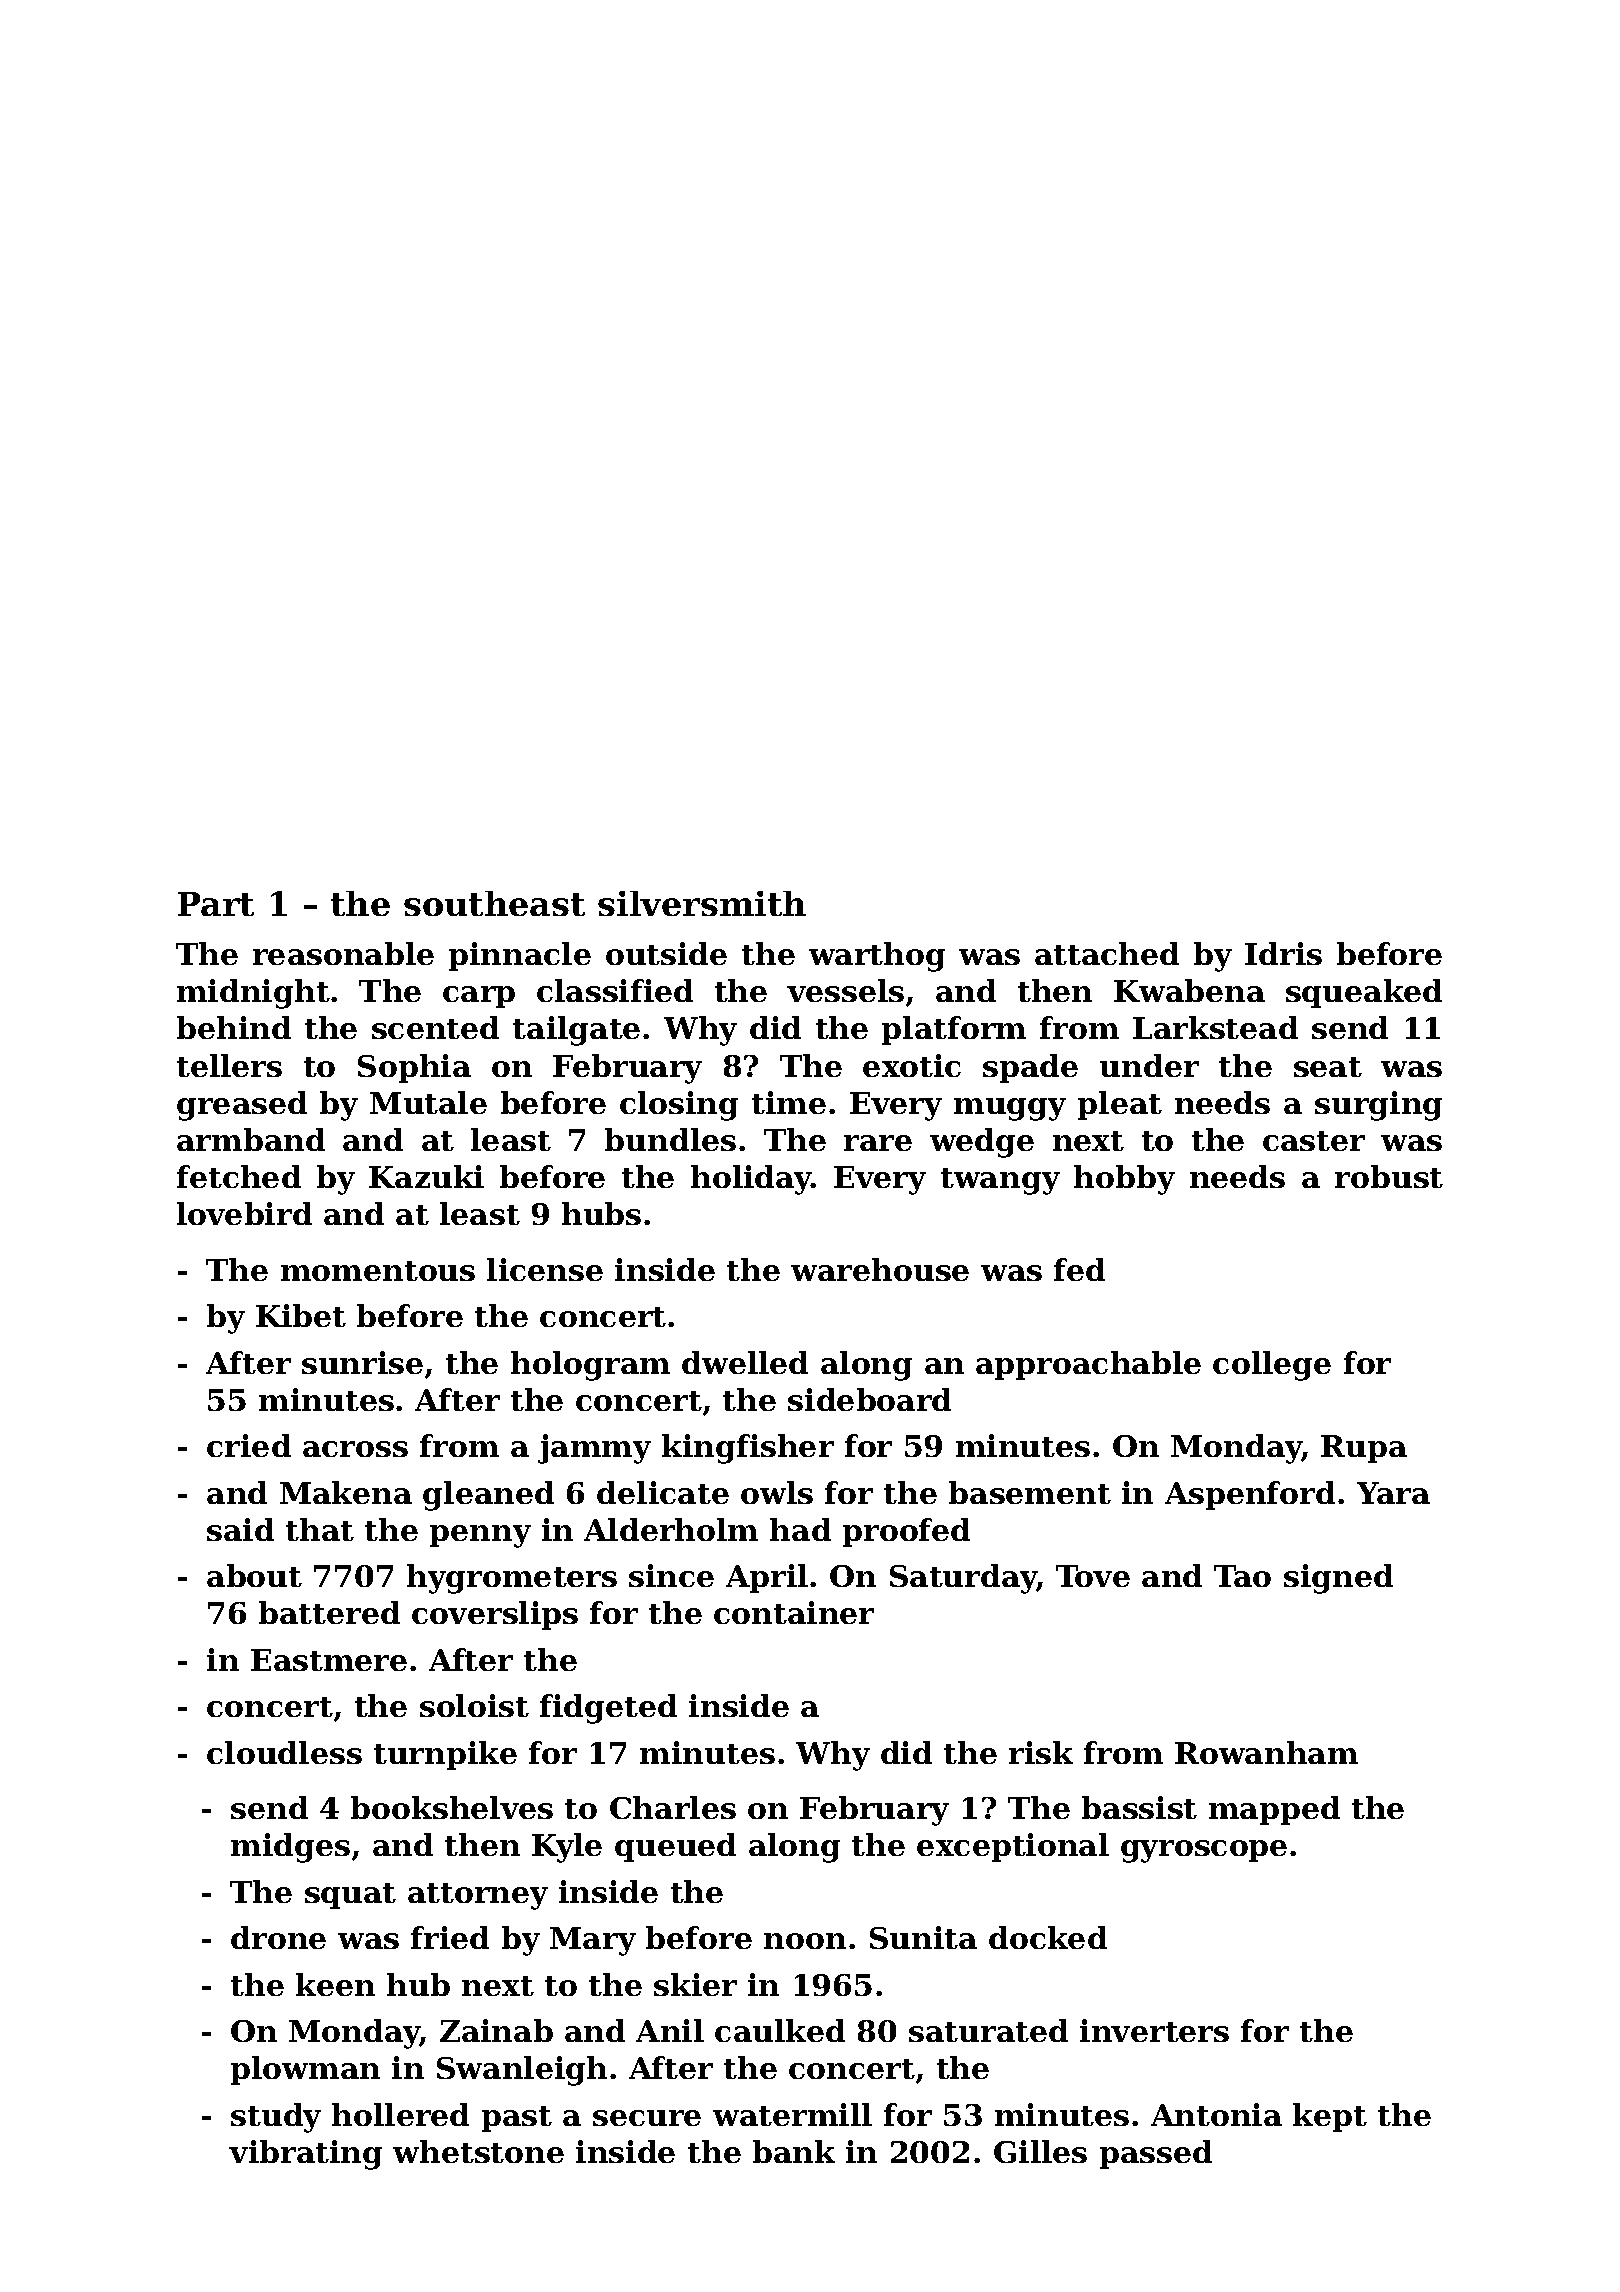 The width and height of the document is (1620, 2292). What do you see at coordinates (608, 1709) in the document?
I see `fidgeted` at bounding box center [608, 1709].
